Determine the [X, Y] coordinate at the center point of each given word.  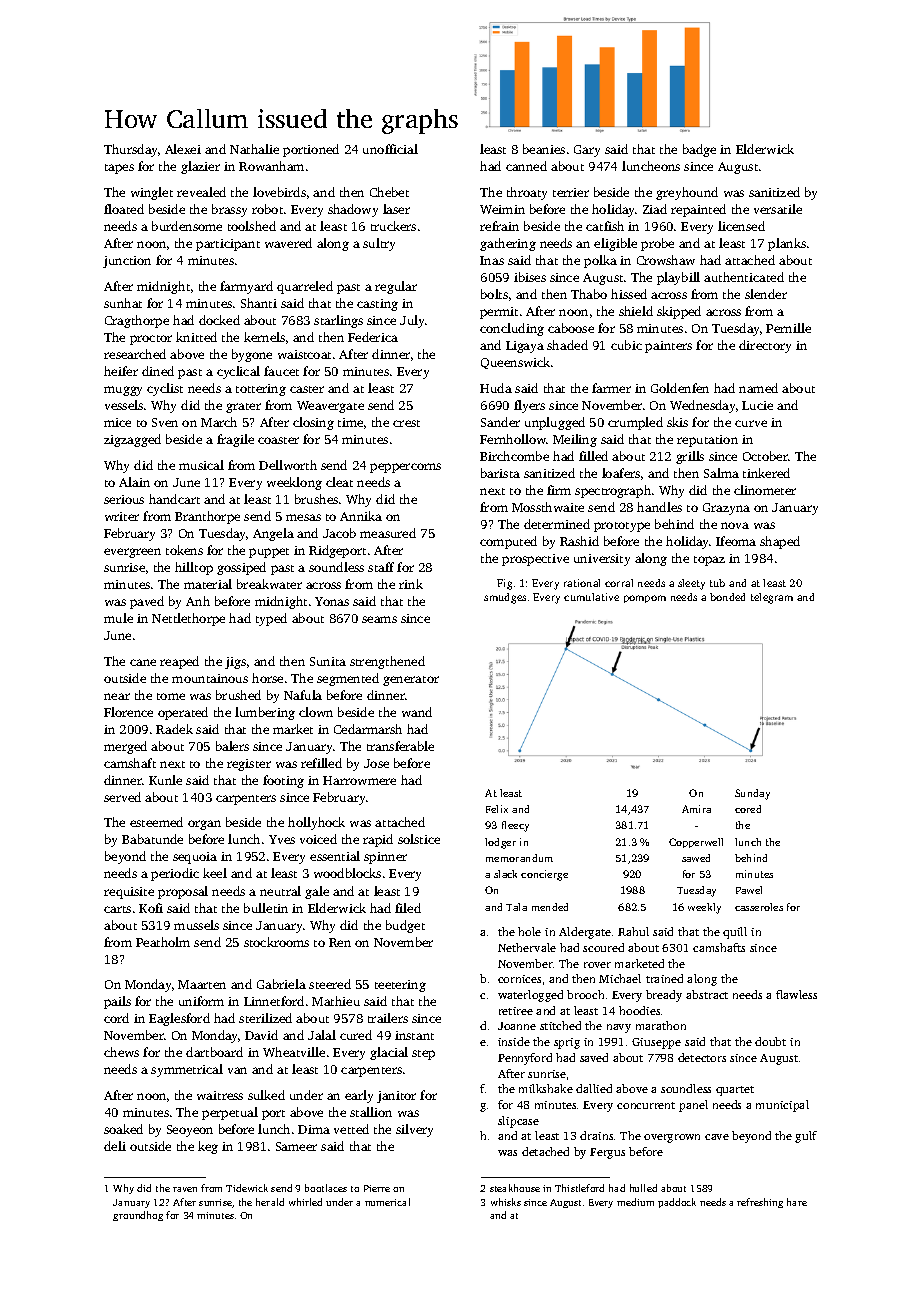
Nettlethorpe [188, 619]
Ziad [655, 209]
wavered [288, 243]
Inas [492, 260]
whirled [305, 1202]
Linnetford [274, 1001]
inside [514, 1041]
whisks [506, 1202]
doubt [770, 1041]
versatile [778, 209]
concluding [512, 329]
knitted [196, 337]
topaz [709, 561]
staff [381, 567]
